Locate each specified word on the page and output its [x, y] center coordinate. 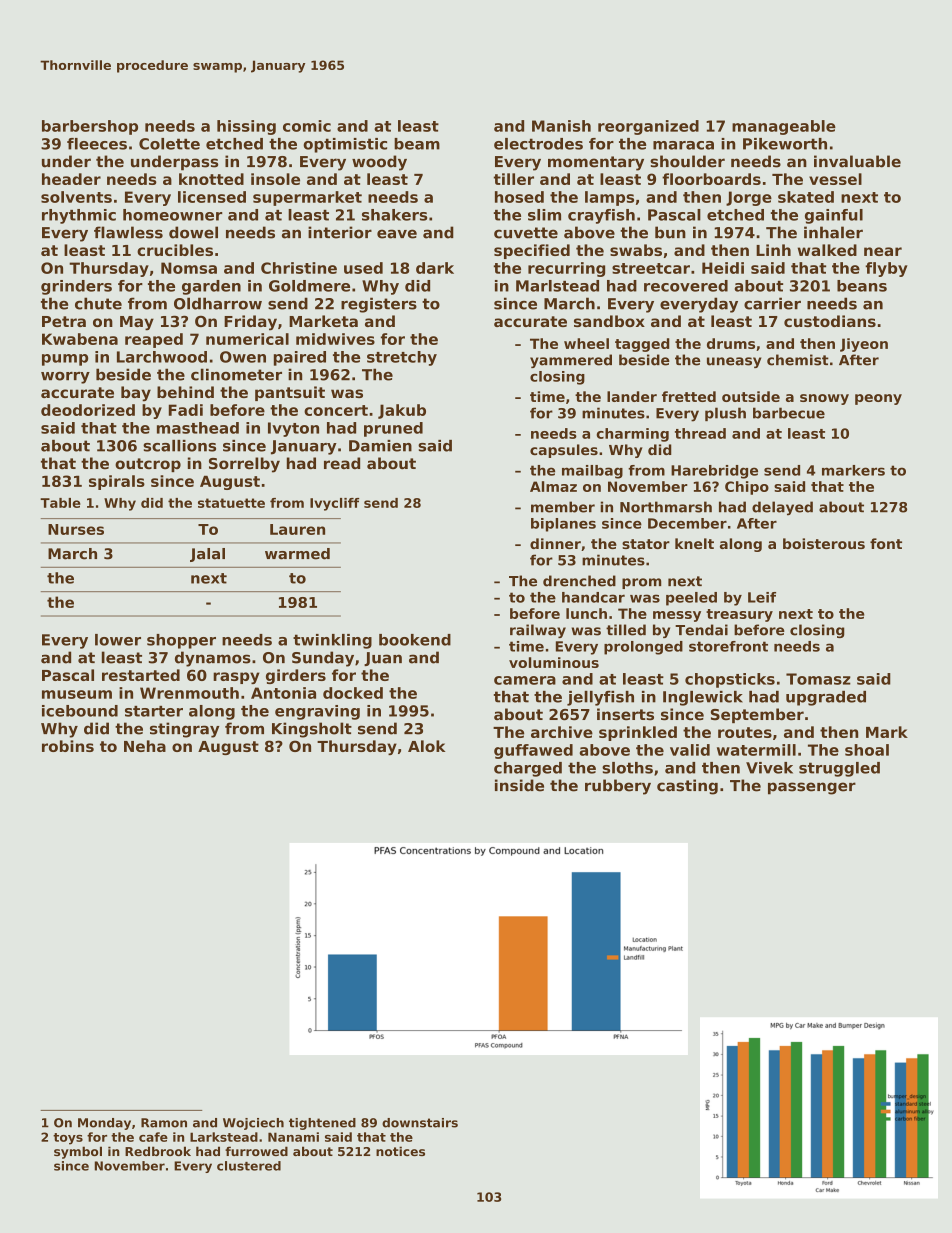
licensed [212, 197]
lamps [609, 198]
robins [68, 746]
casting [687, 787]
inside [519, 785]
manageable [784, 127]
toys [68, 1139]
